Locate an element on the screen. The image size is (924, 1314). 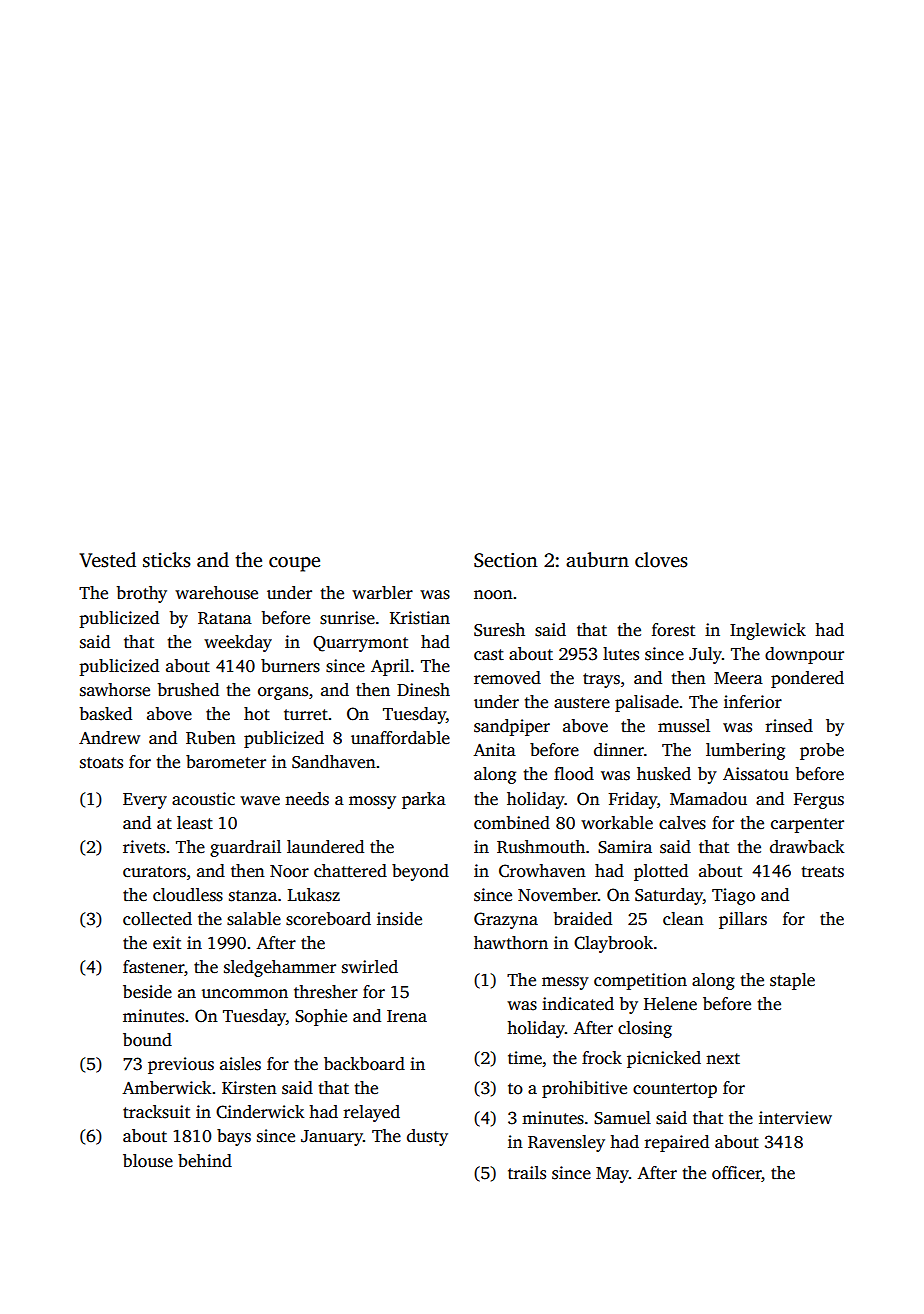
Every is located at coordinates (145, 801).
